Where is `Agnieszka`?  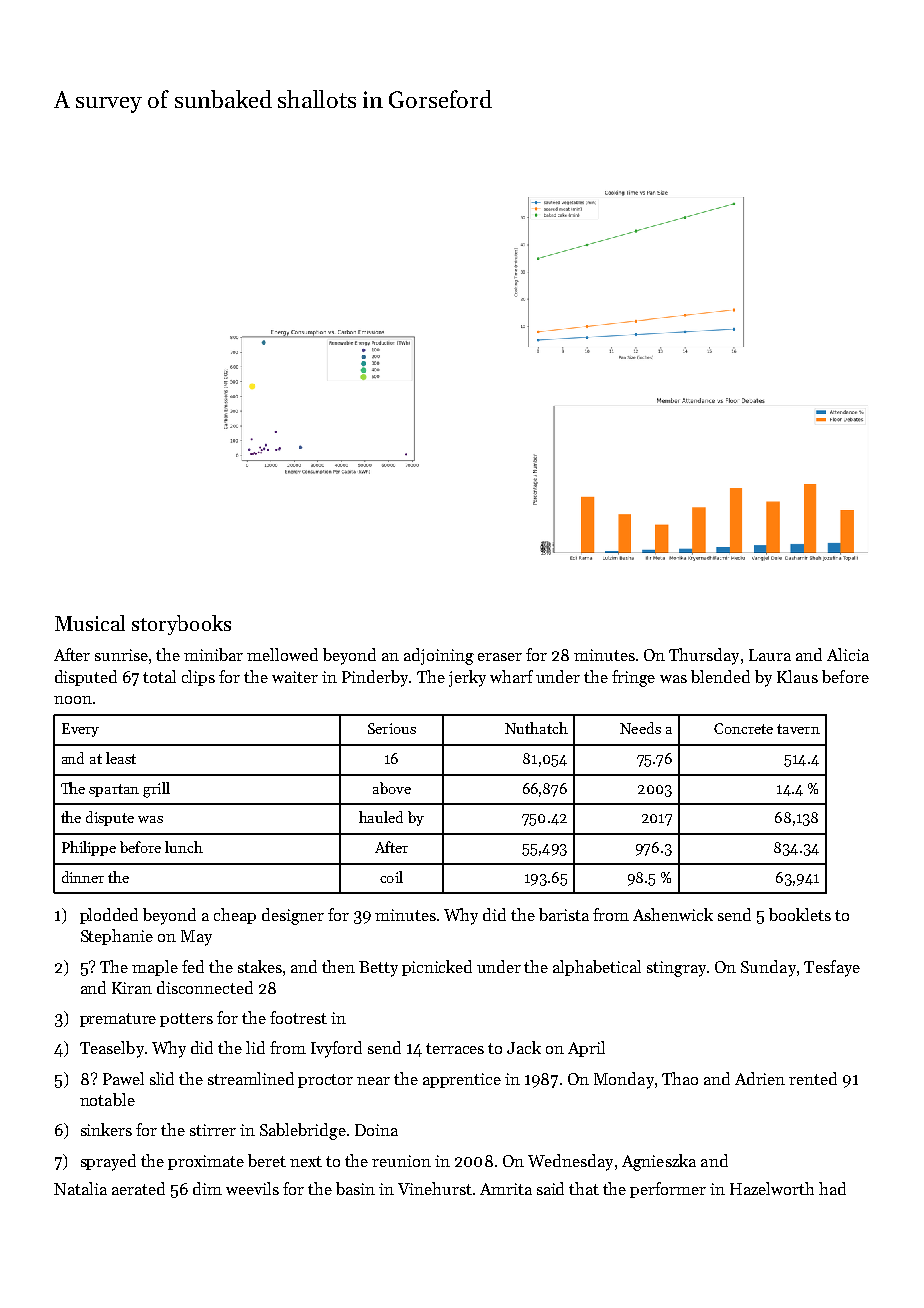
Agnieszka is located at coordinates (659, 1162).
